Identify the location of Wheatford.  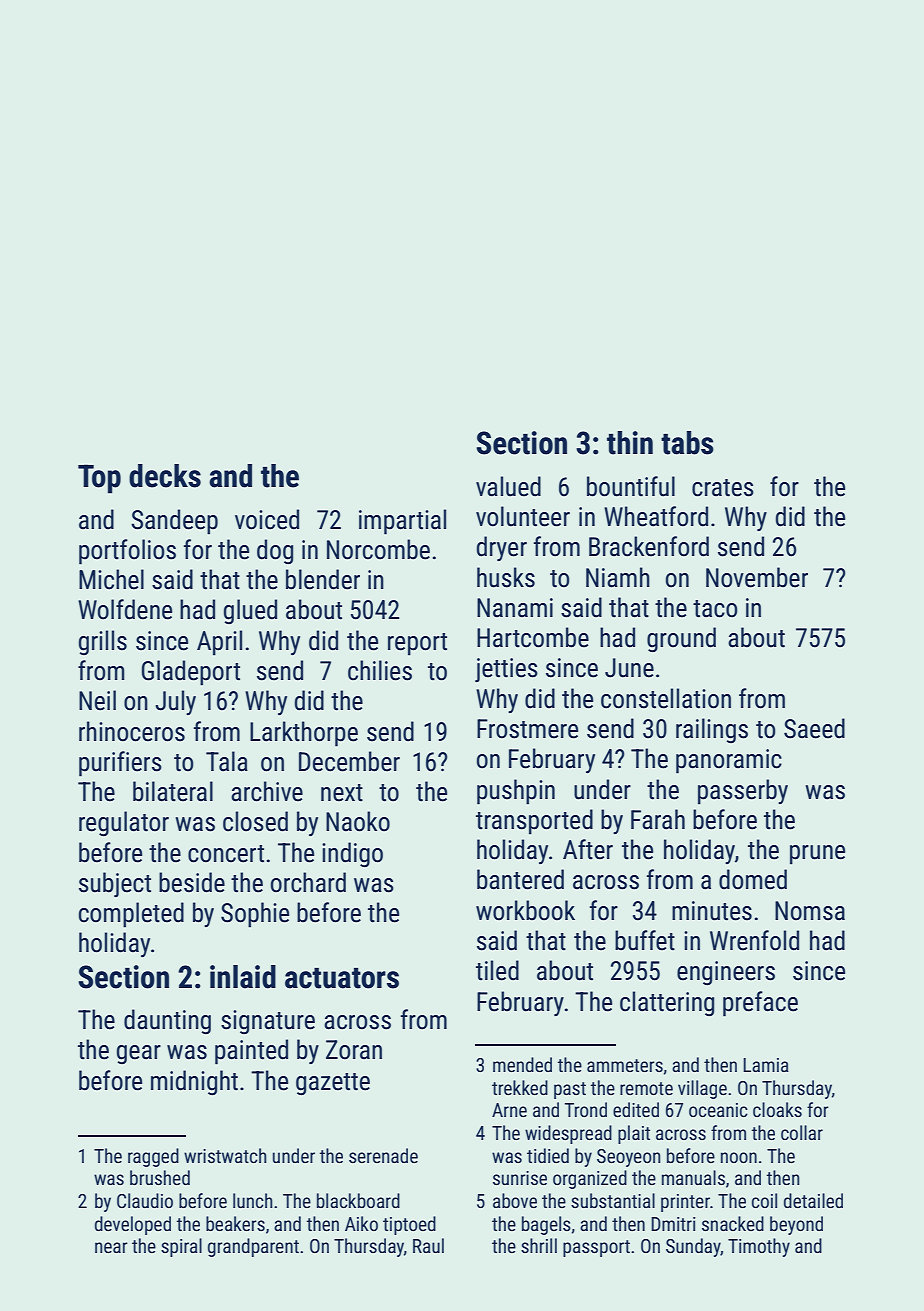
(656, 516).
